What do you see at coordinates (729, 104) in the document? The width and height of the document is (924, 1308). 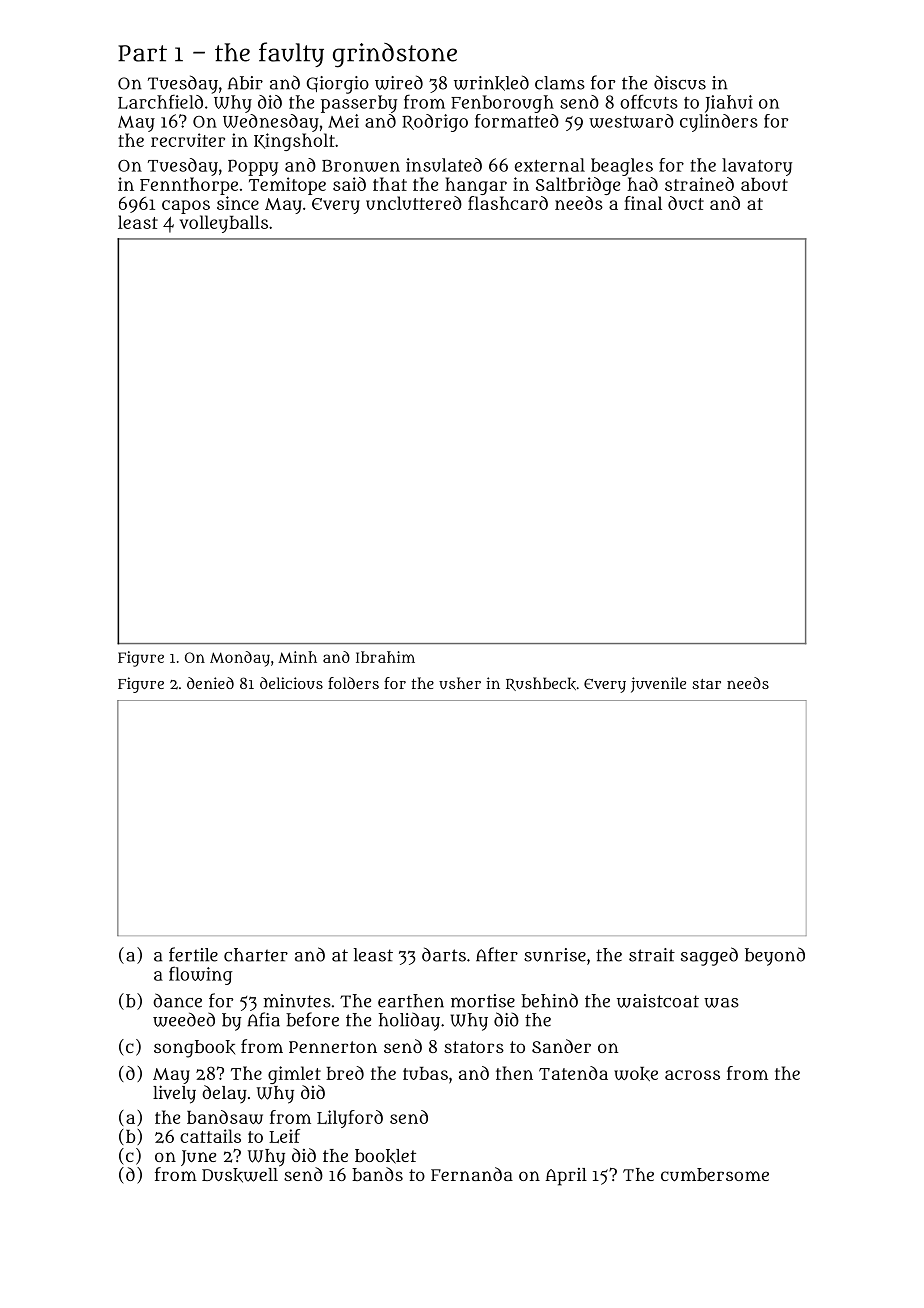 I see `Jiahui` at bounding box center [729, 104].
